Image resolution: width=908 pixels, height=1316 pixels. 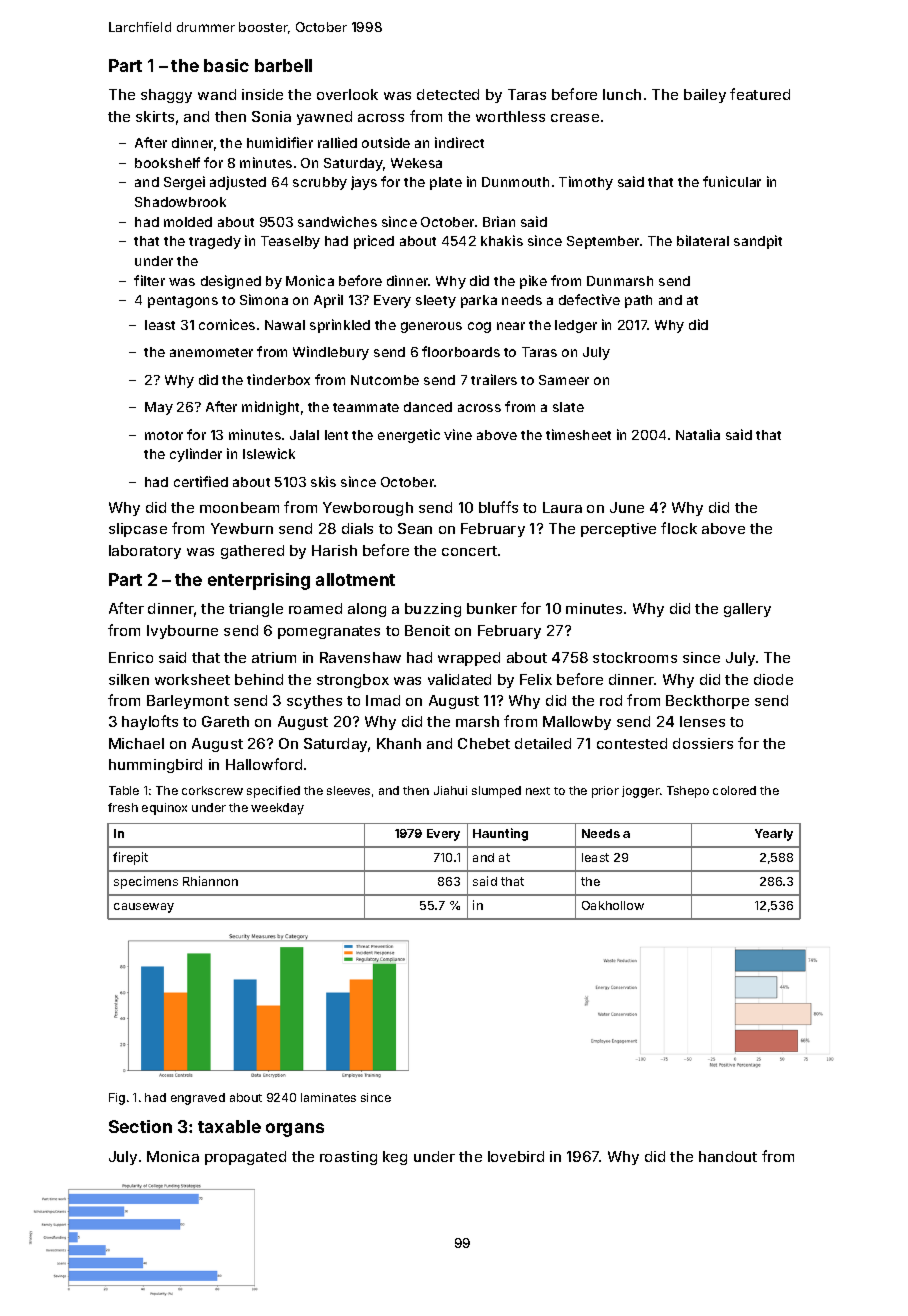 What do you see at coordinates (611, 700) in the screenshot?
I see `rod` at bounding box center [611, 700].
